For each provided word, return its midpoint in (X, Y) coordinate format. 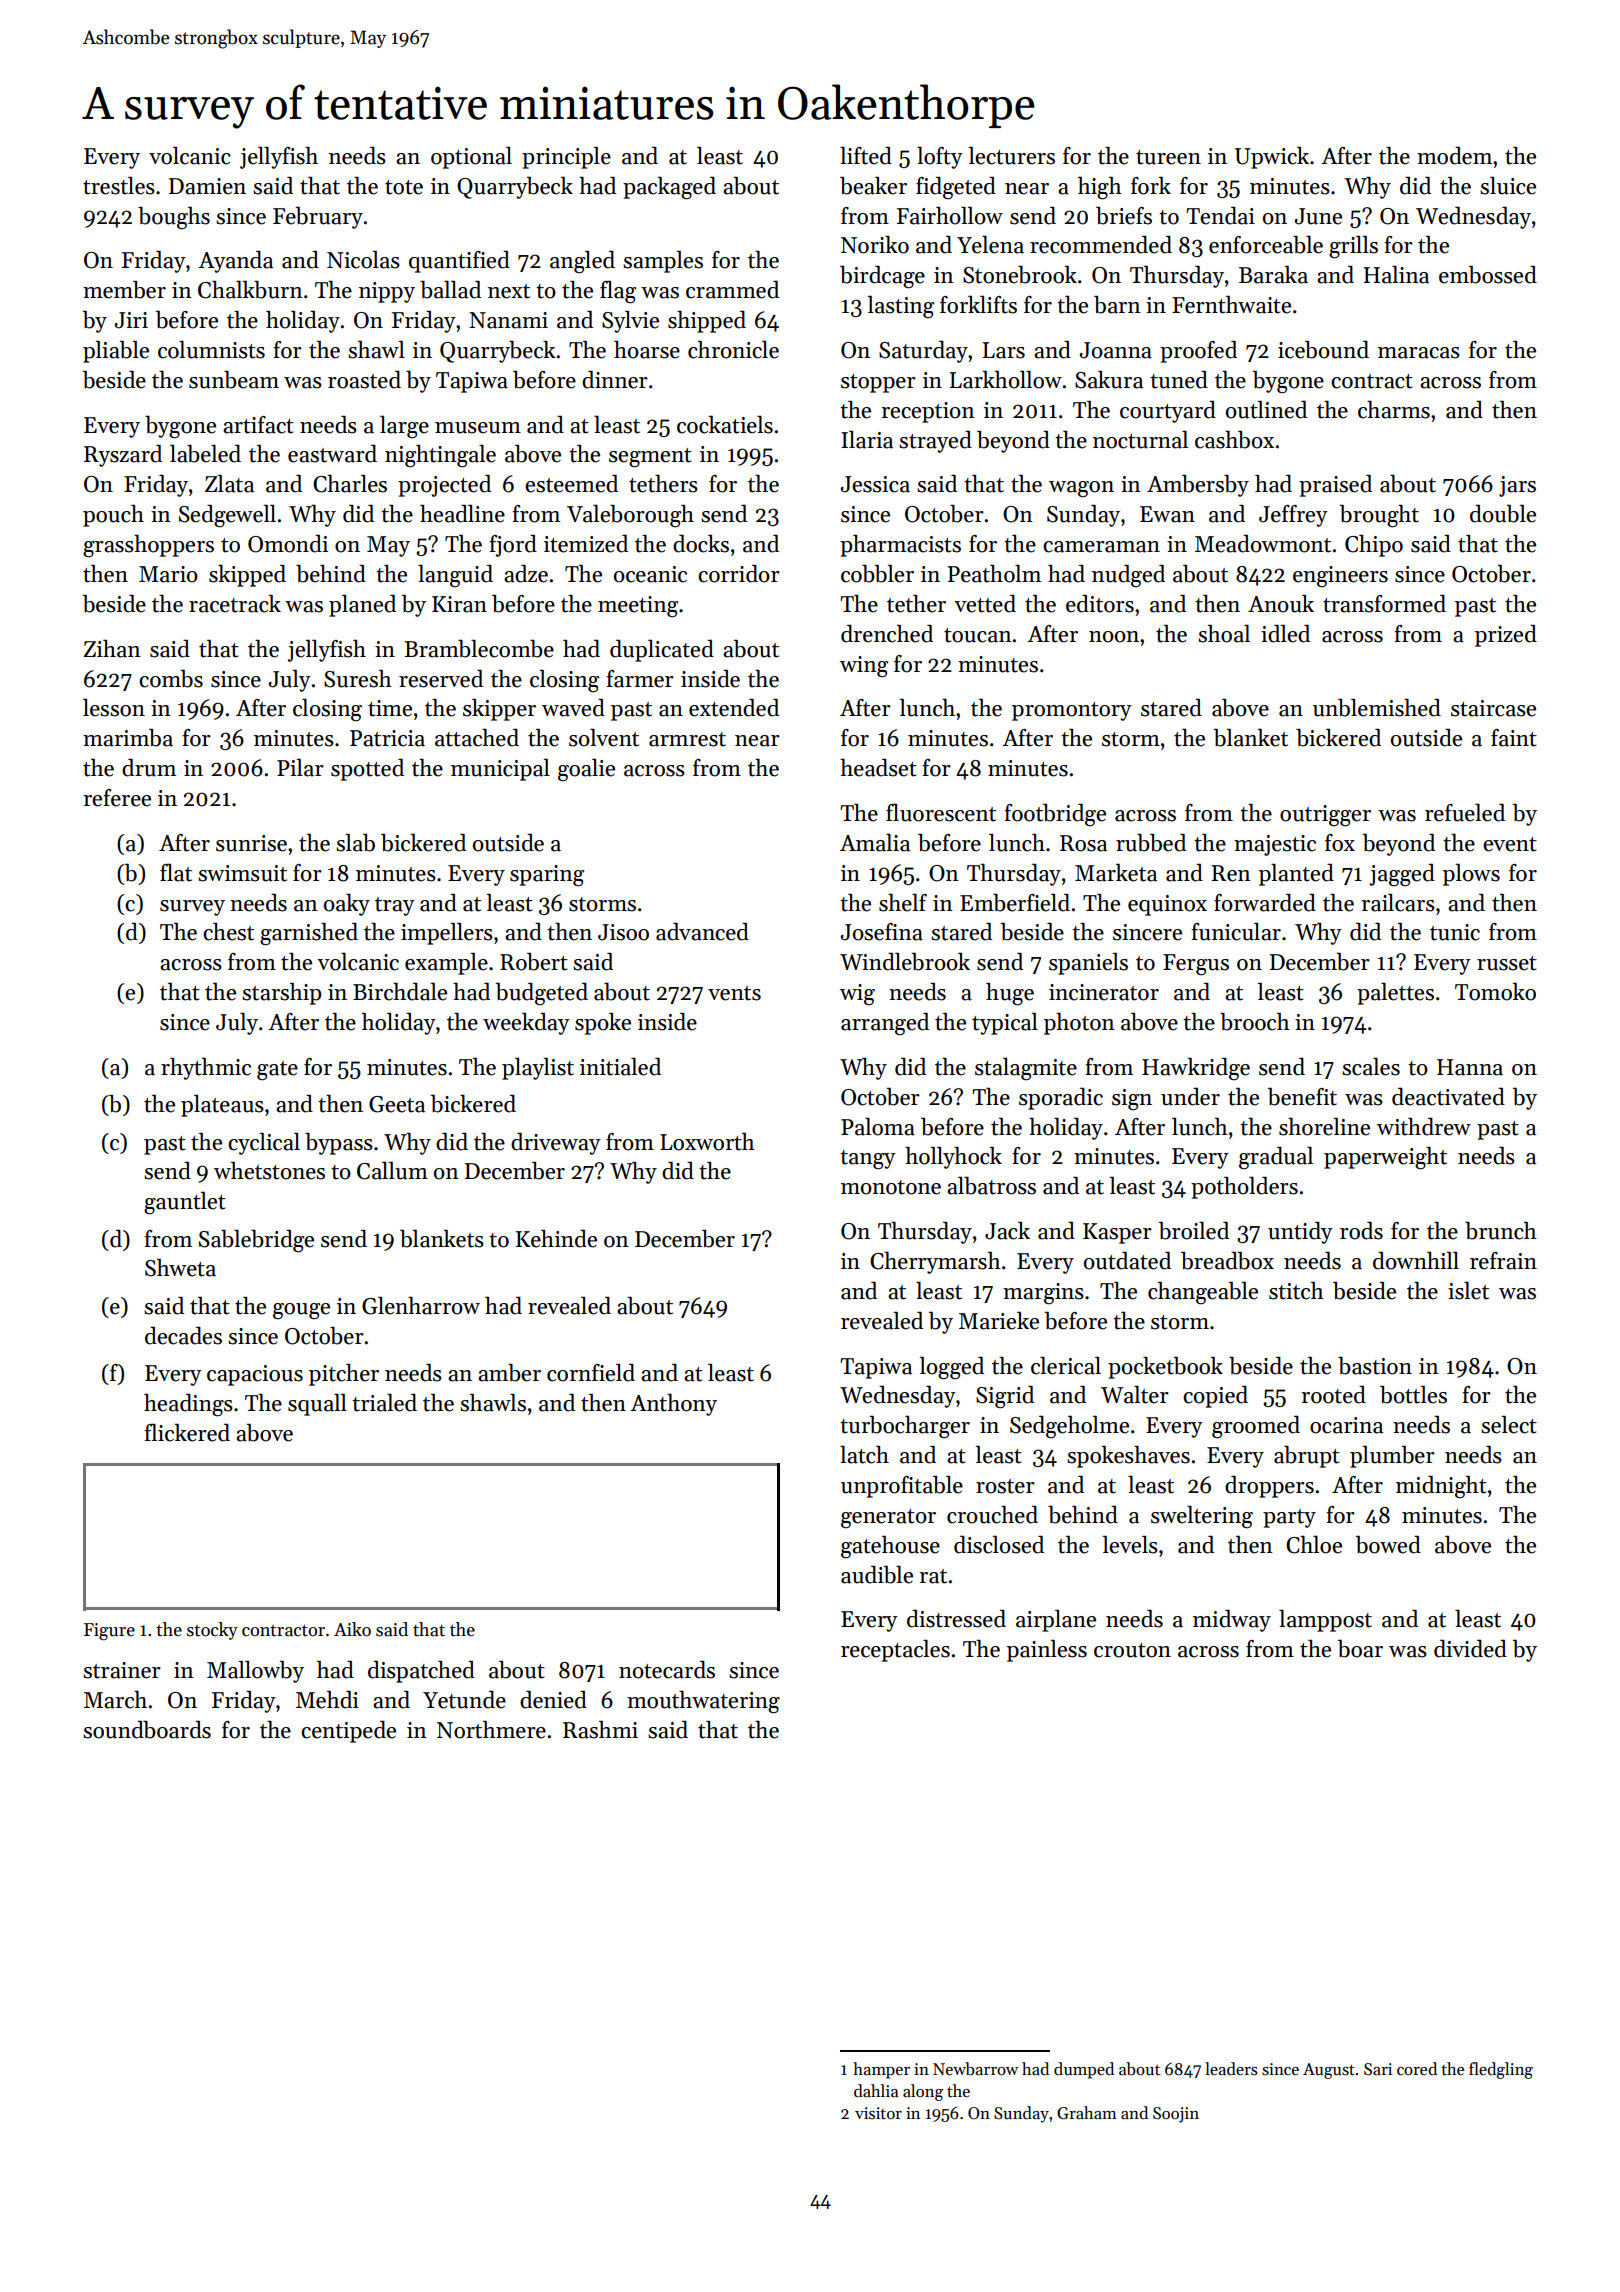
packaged (669, 188)
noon (1114, 637)
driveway (556, 1144)
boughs (174, 218)
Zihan (112, 649)
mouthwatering (703, 1702)
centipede (348, 1732)
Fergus (1196, 965)
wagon (1081, 489)
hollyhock (953, 1158)
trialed (384, 1403)
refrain (1503, 1261)
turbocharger (905, 1427)
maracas (1419, 353)
